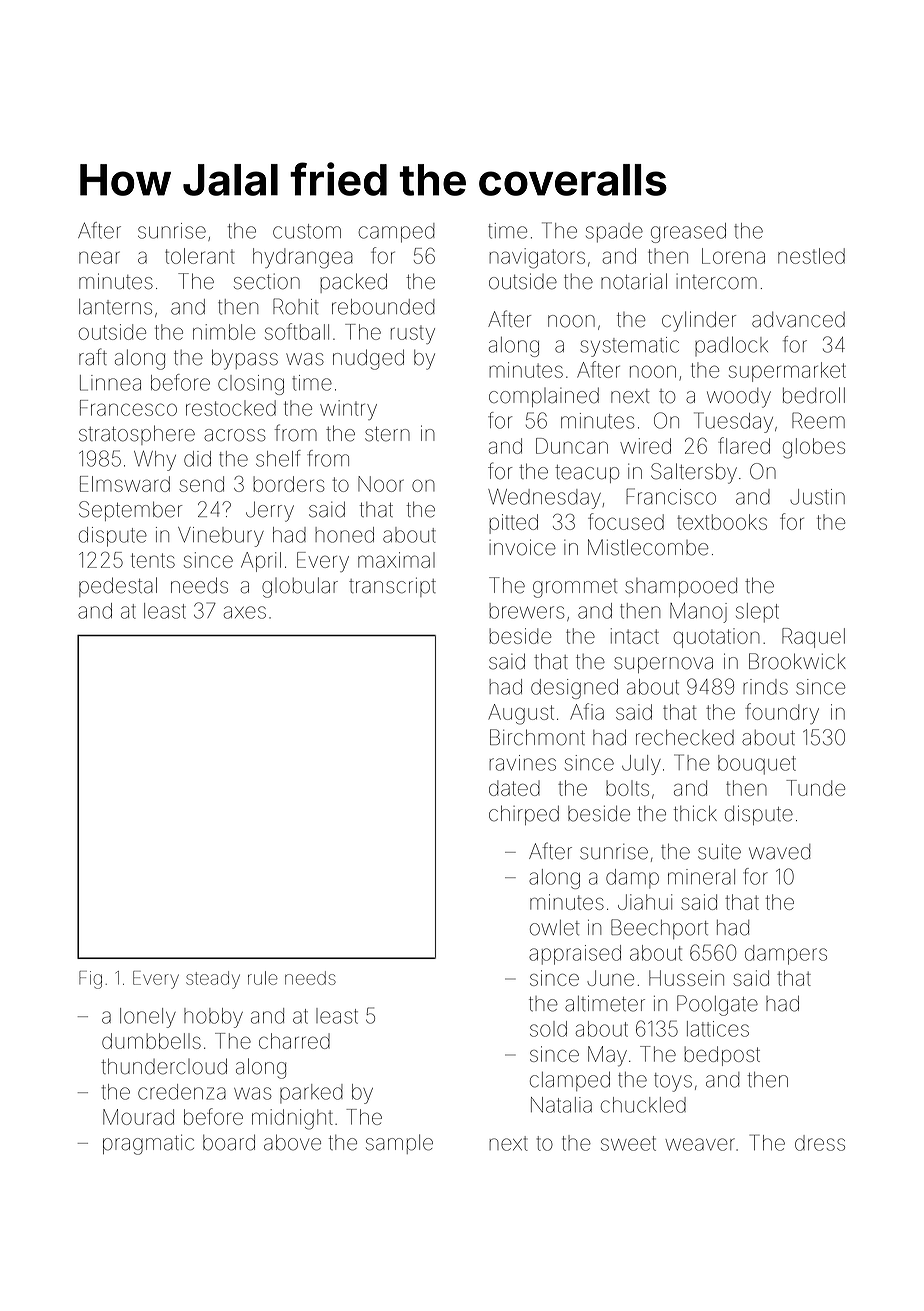  Describe the element at coordinates (814, 395) in the screenshot. I see `bedroll` at that location.
